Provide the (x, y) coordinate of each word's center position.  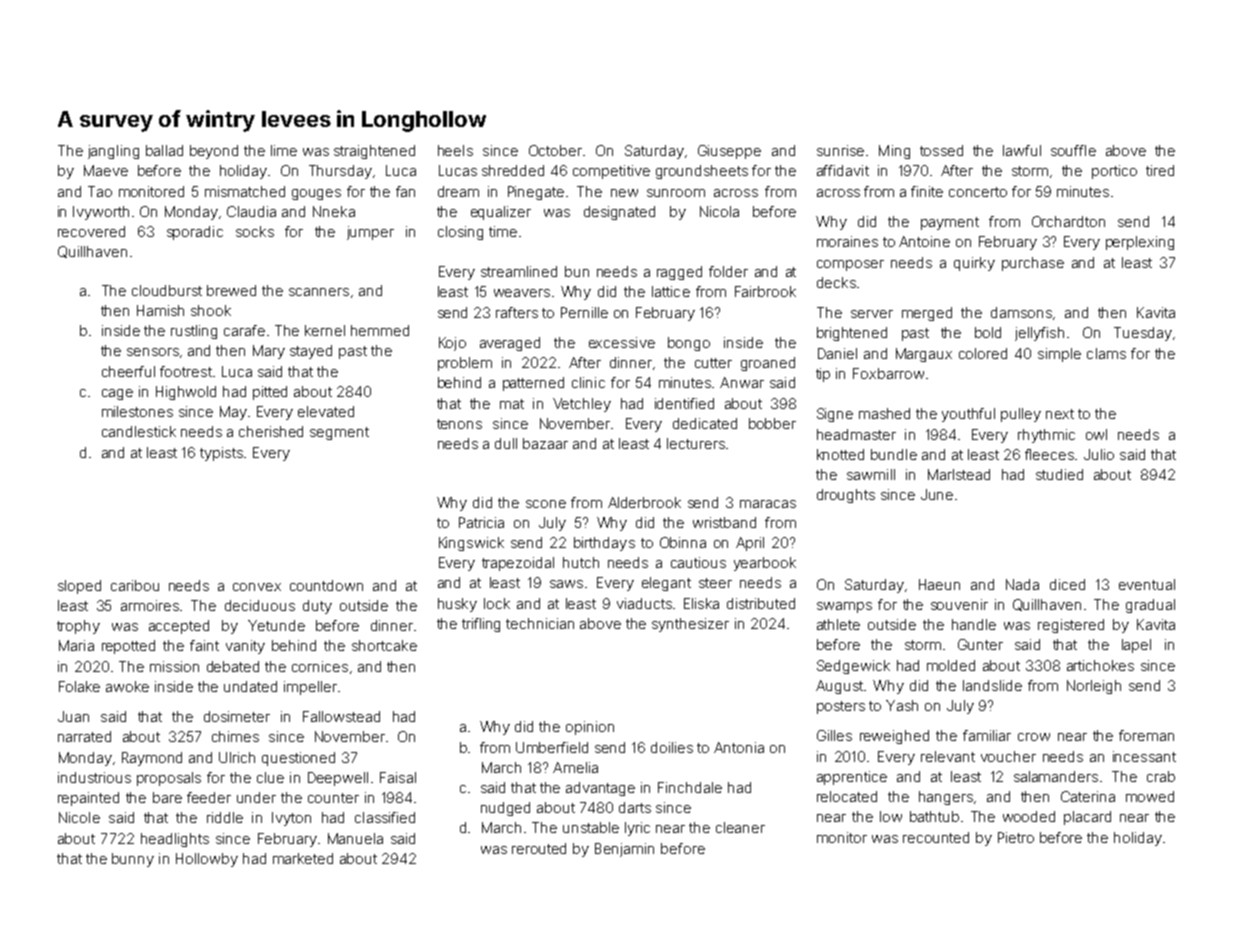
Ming (894, 152)
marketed (303, 858)
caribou (135, 585)
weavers (522, 293)
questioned (298, 759)
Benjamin (624, 850)
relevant (948, 756)
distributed (761, 603)
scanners (319, 292)
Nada (1022, 584)
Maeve (106, 170)
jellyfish (1039, 334)
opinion (590, 728)
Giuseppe (729, 152)
